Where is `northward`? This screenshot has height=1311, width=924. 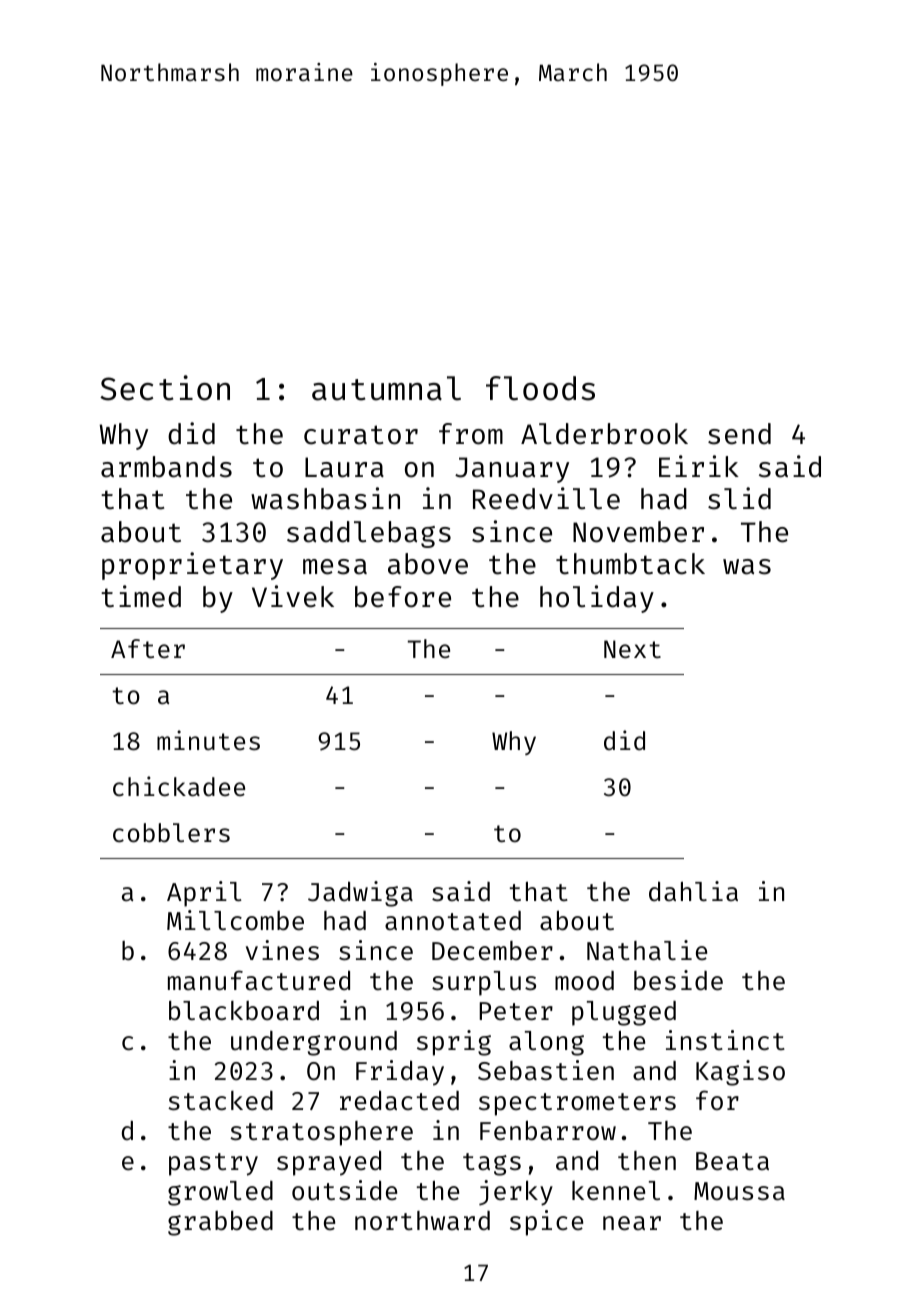
northward is located at coordinates (422, 1221).
